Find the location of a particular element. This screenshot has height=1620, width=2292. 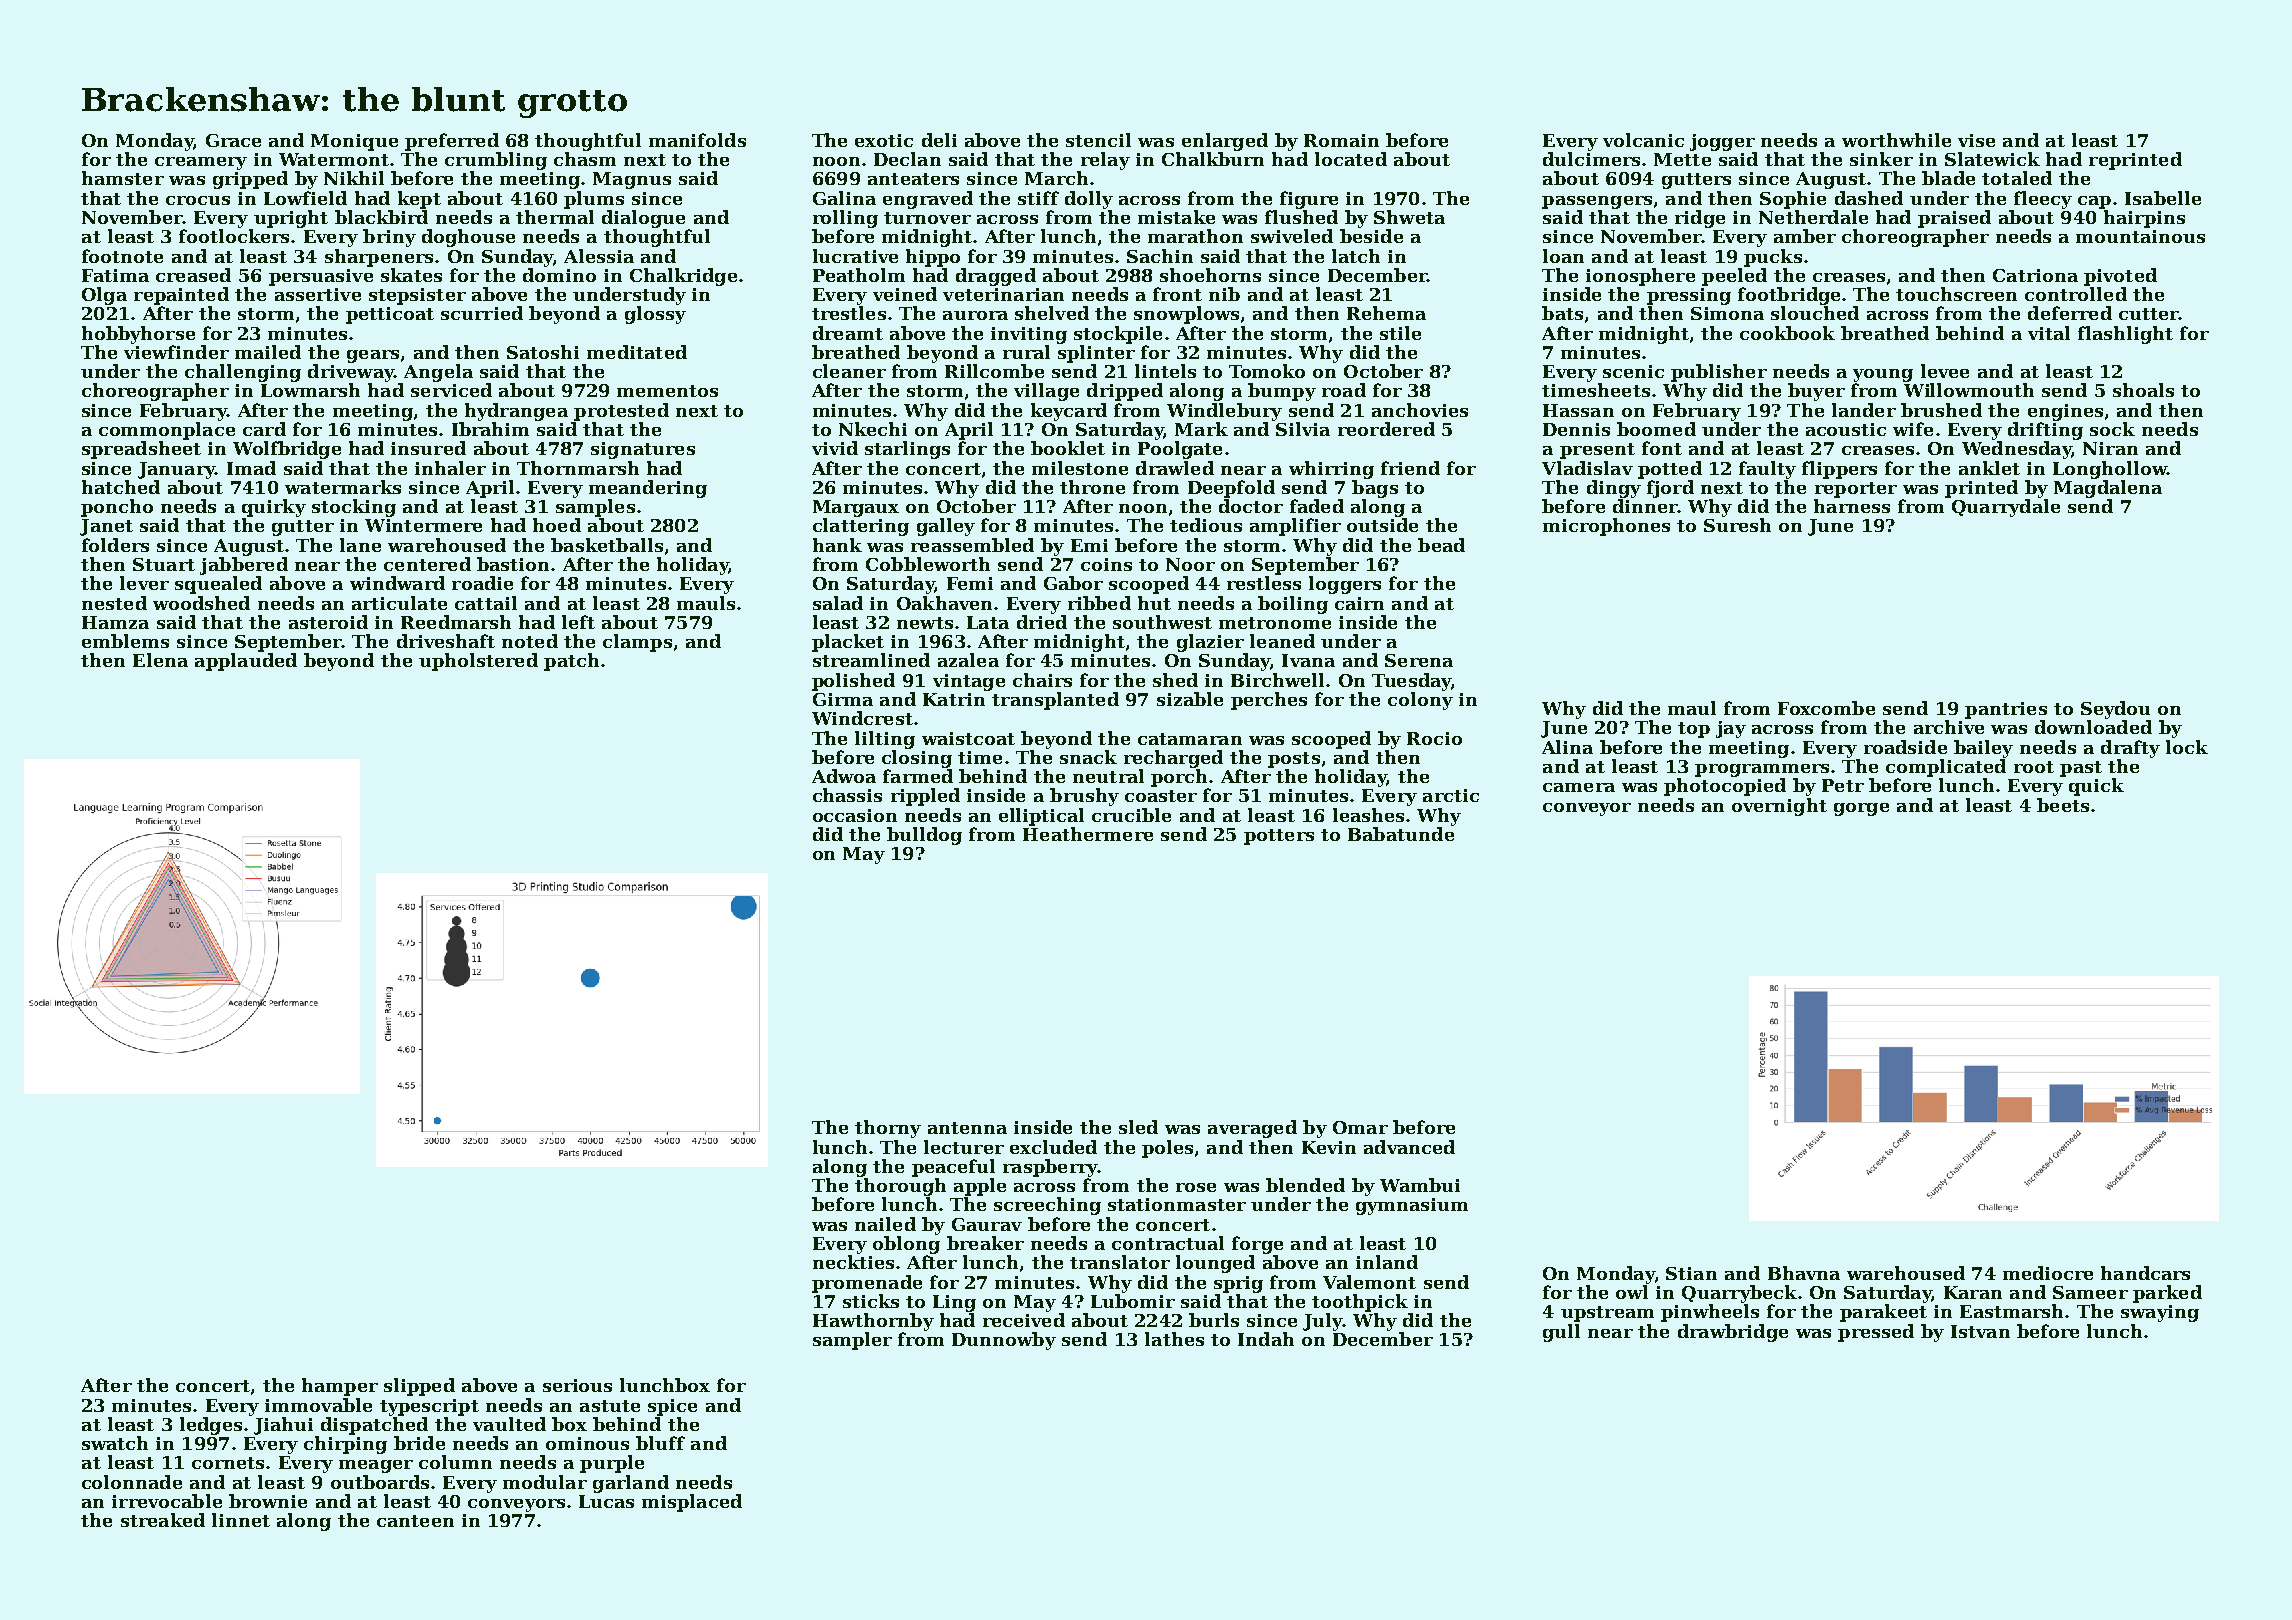

Quarrydale is located at coordinates (2006, 508).
